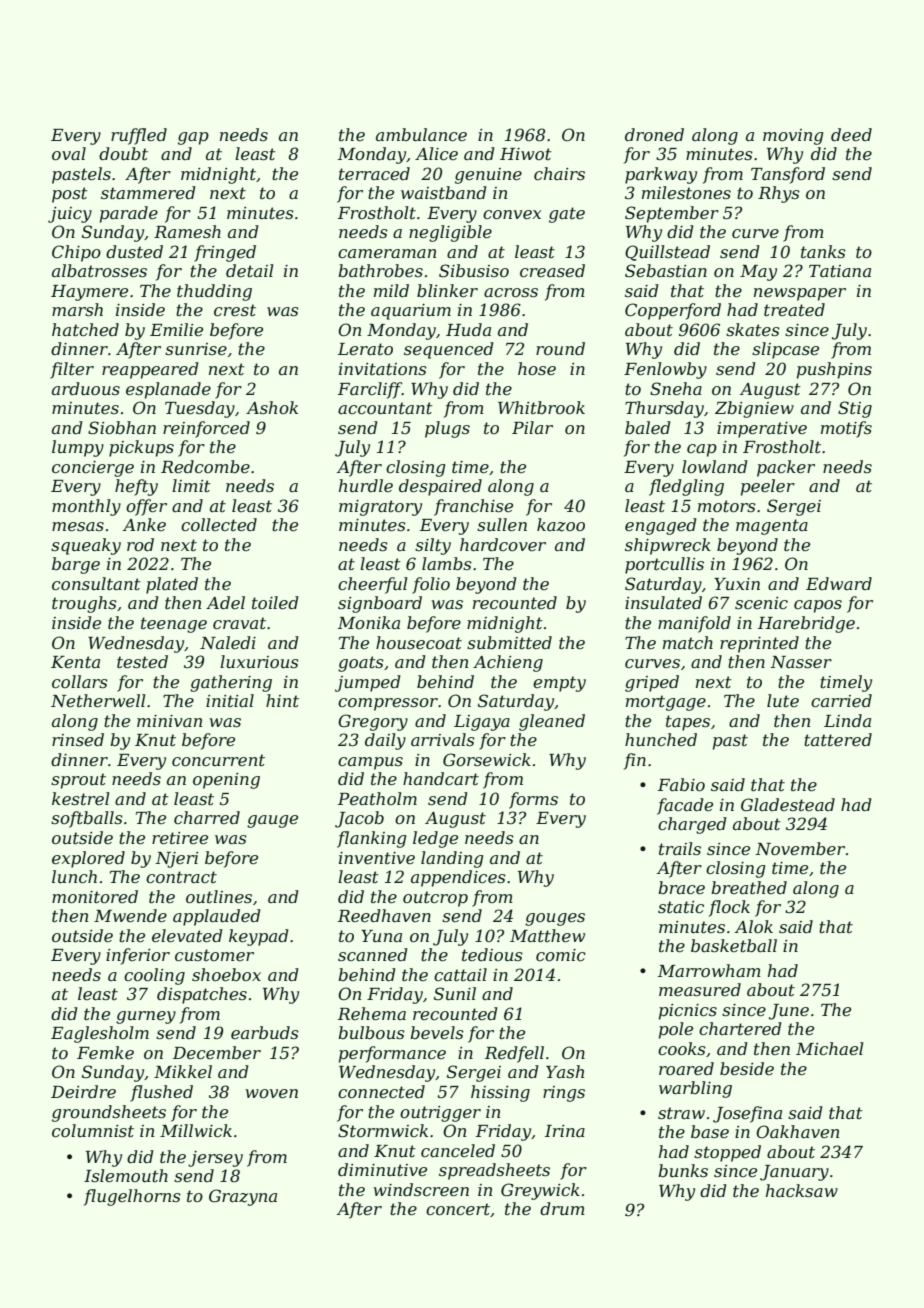  I want to click on Tatiana, so click(840, 271).
